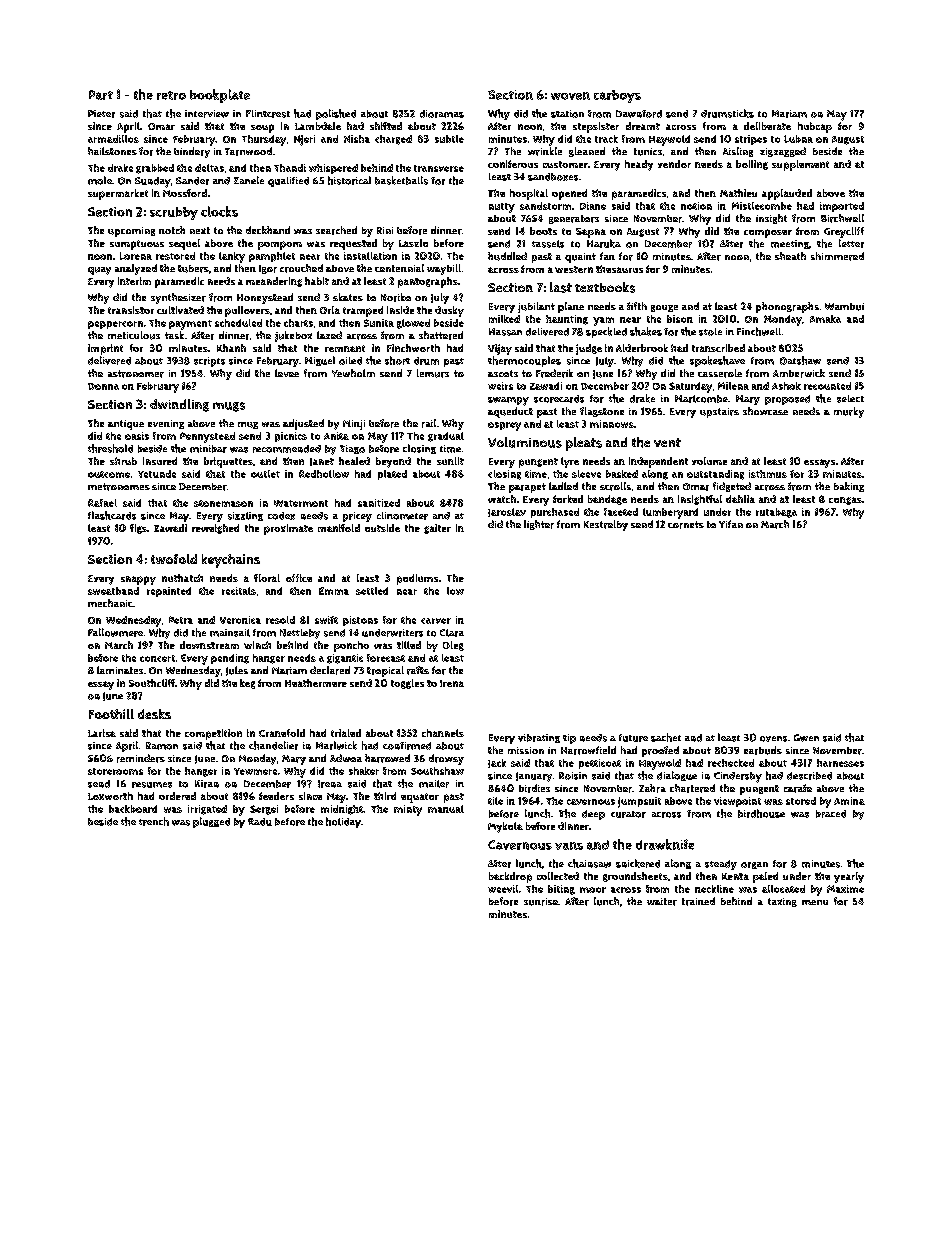 The image size is (952, 1233). What do you see at coordinates (171, 95) in the screenshot?
I see `retro` at bounding box center [171, 95].
